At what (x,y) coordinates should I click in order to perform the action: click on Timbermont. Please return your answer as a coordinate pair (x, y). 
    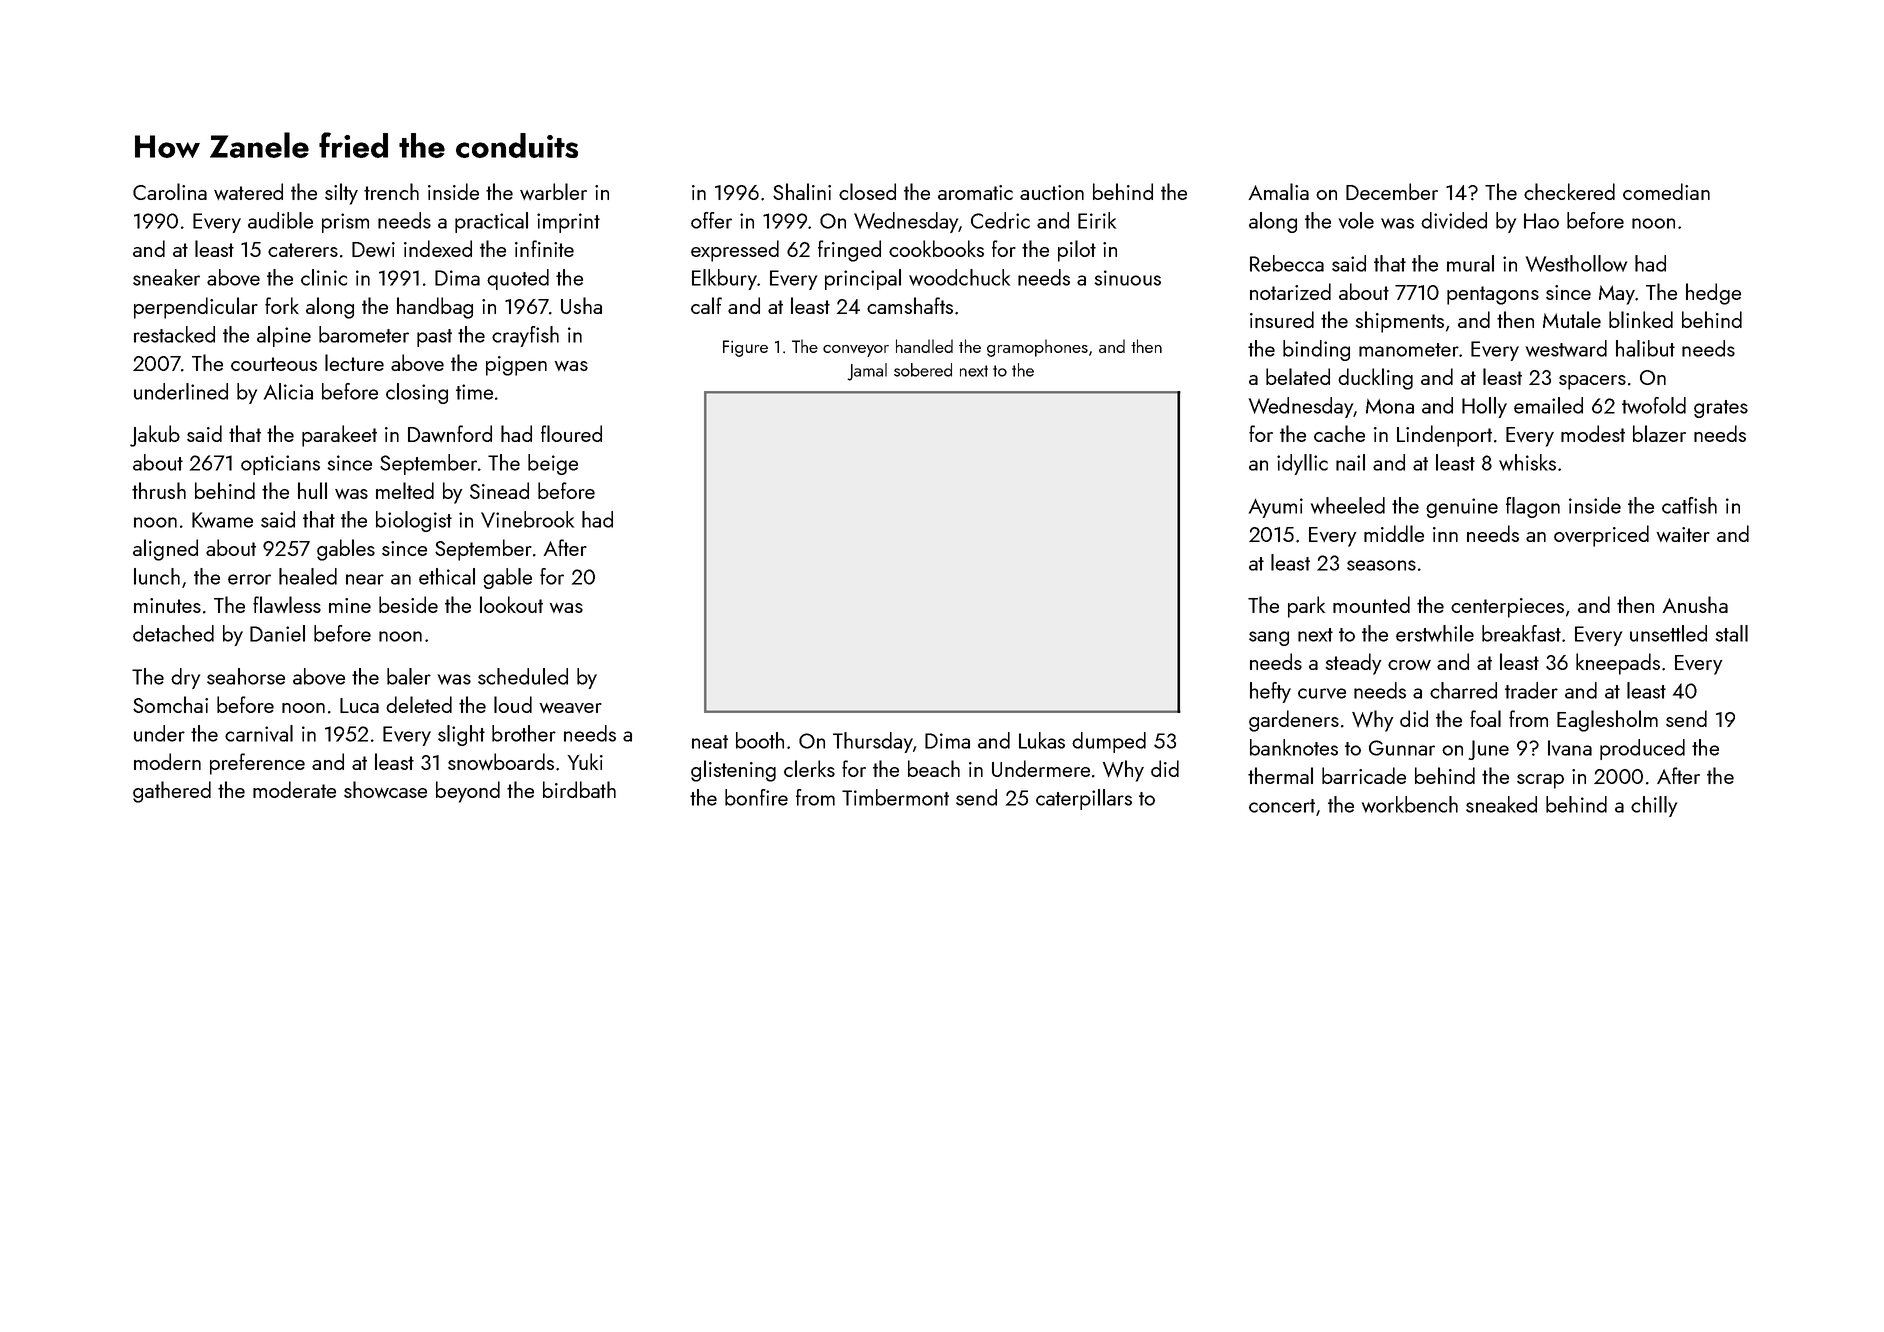
    Looking at the image, I should click on (895, 797).
